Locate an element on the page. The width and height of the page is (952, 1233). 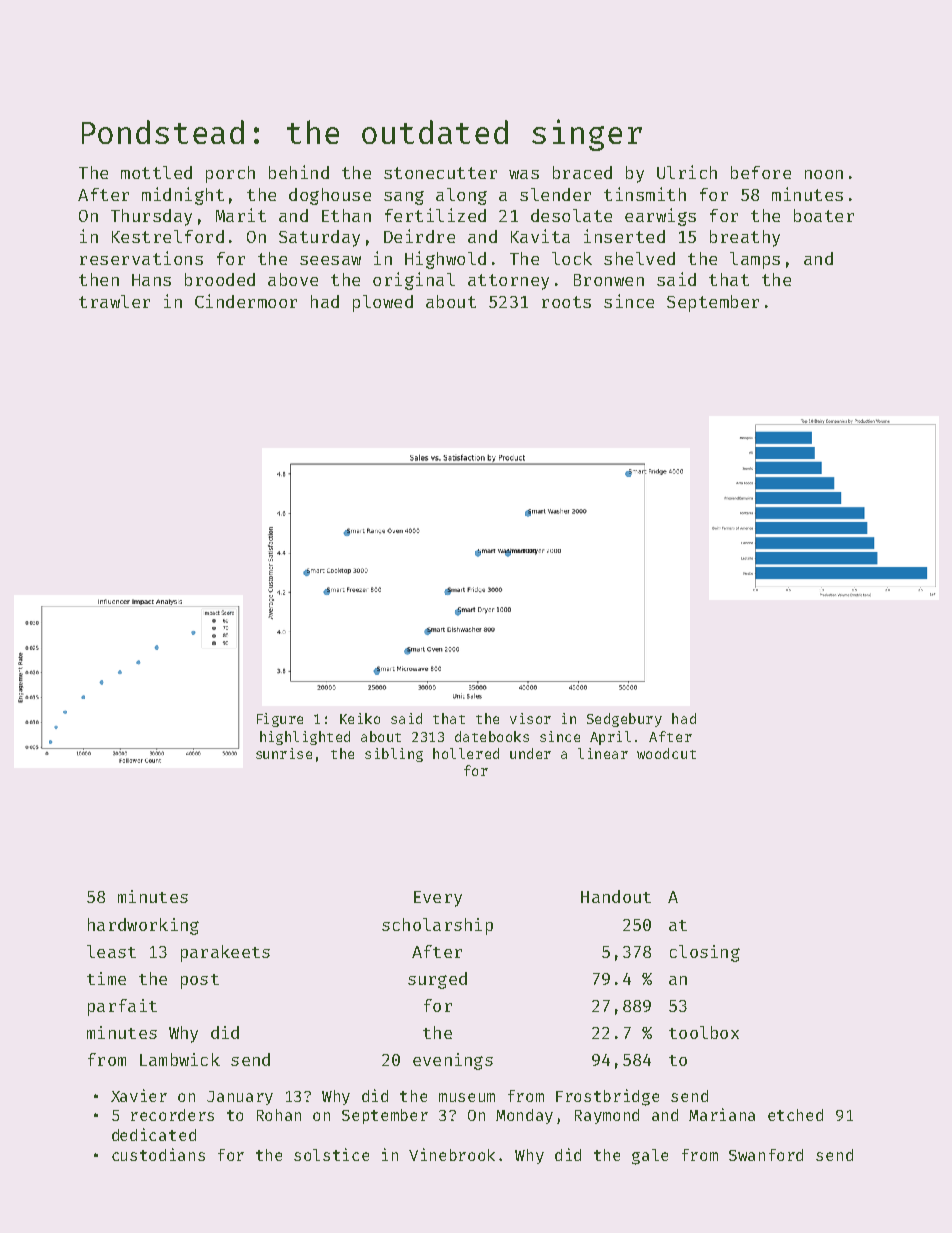
Xavier is located at coordinates (139, 1095).
